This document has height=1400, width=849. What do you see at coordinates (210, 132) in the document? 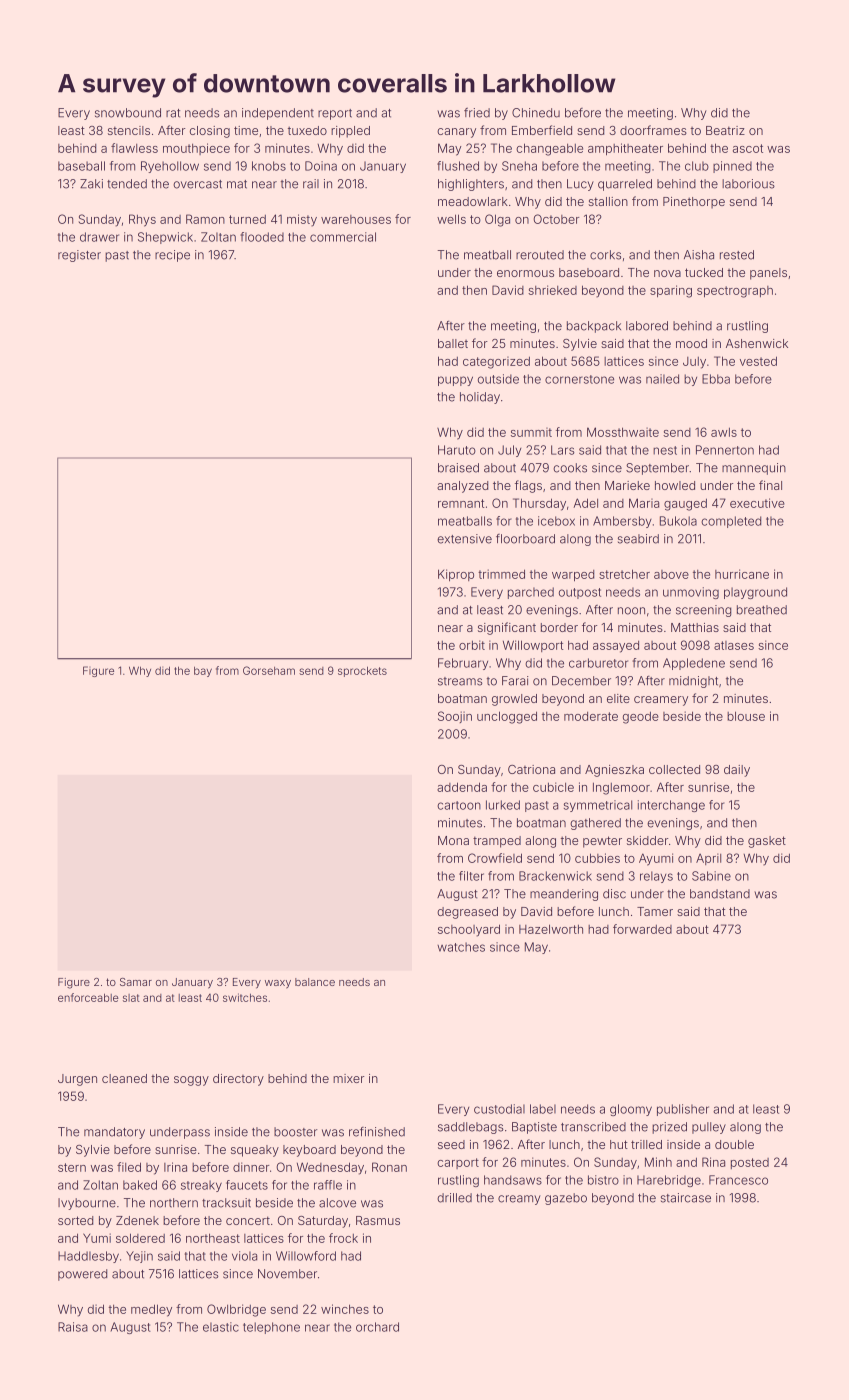
I see `closing` at bounding box center [210, 132].
